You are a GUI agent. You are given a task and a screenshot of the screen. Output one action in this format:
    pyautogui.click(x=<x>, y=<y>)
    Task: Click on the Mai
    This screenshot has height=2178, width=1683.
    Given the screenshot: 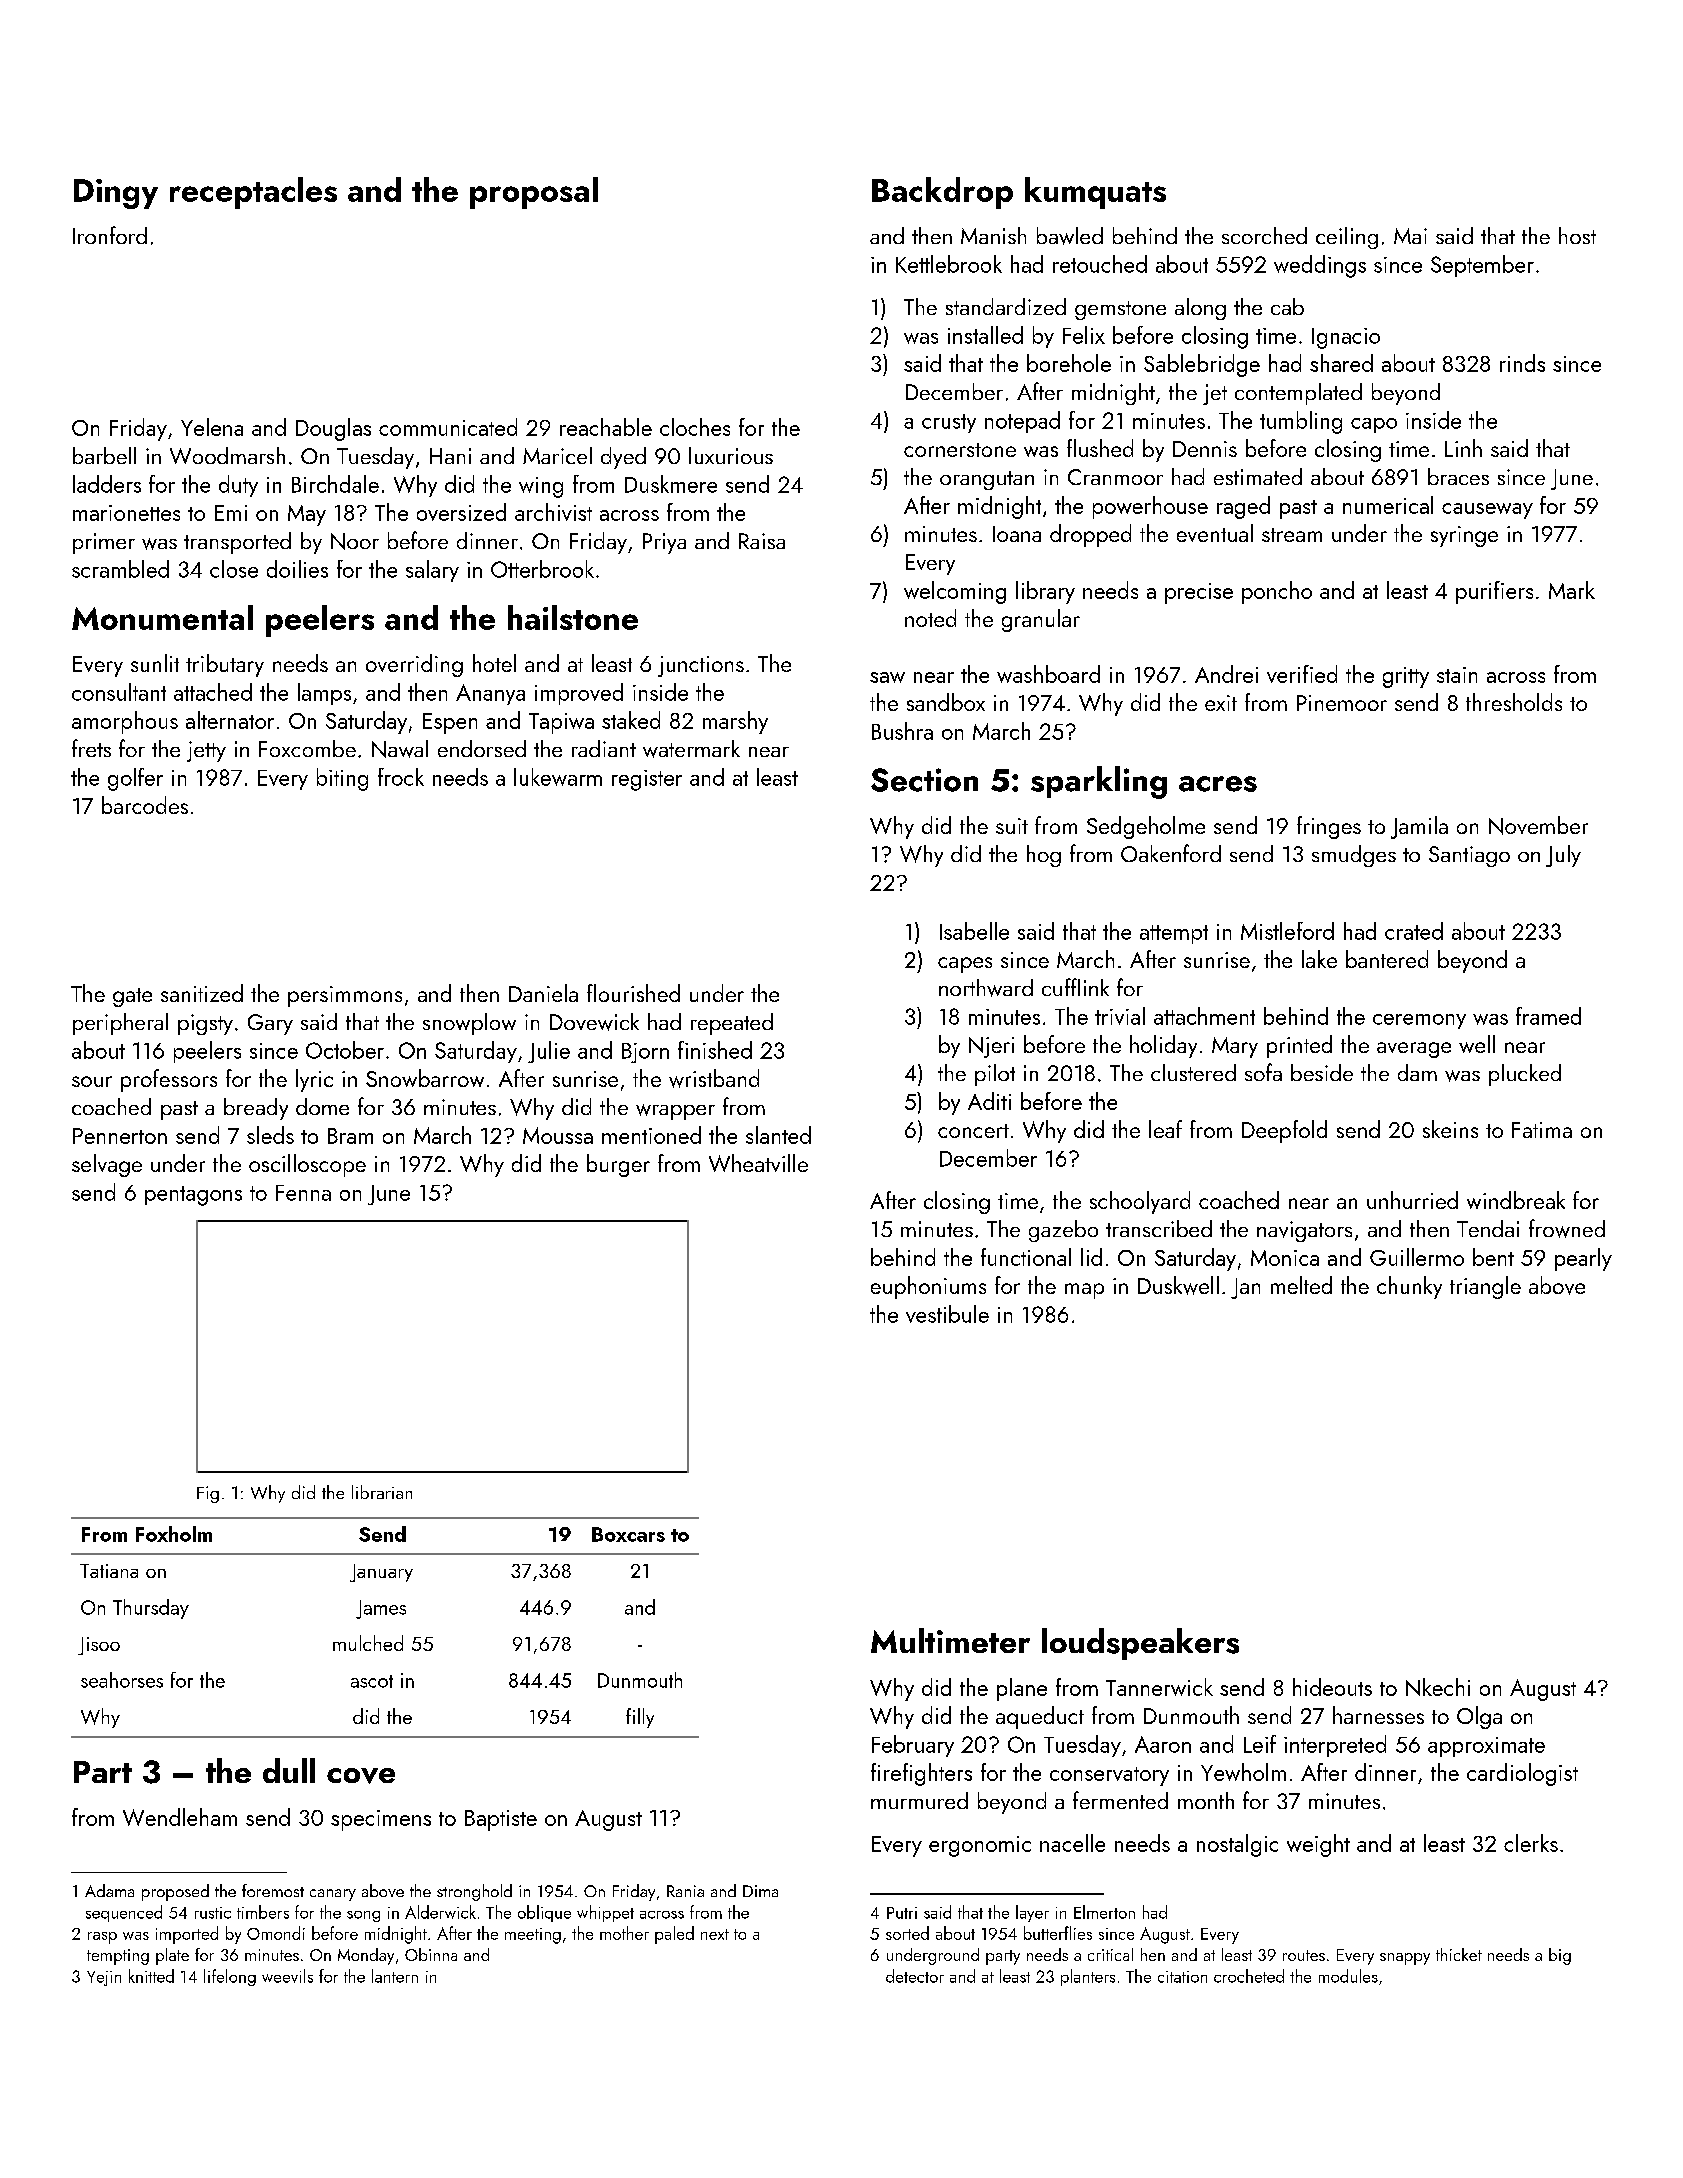 What is the action you would take?
    pyautogui.click(x=1410, y=236)
